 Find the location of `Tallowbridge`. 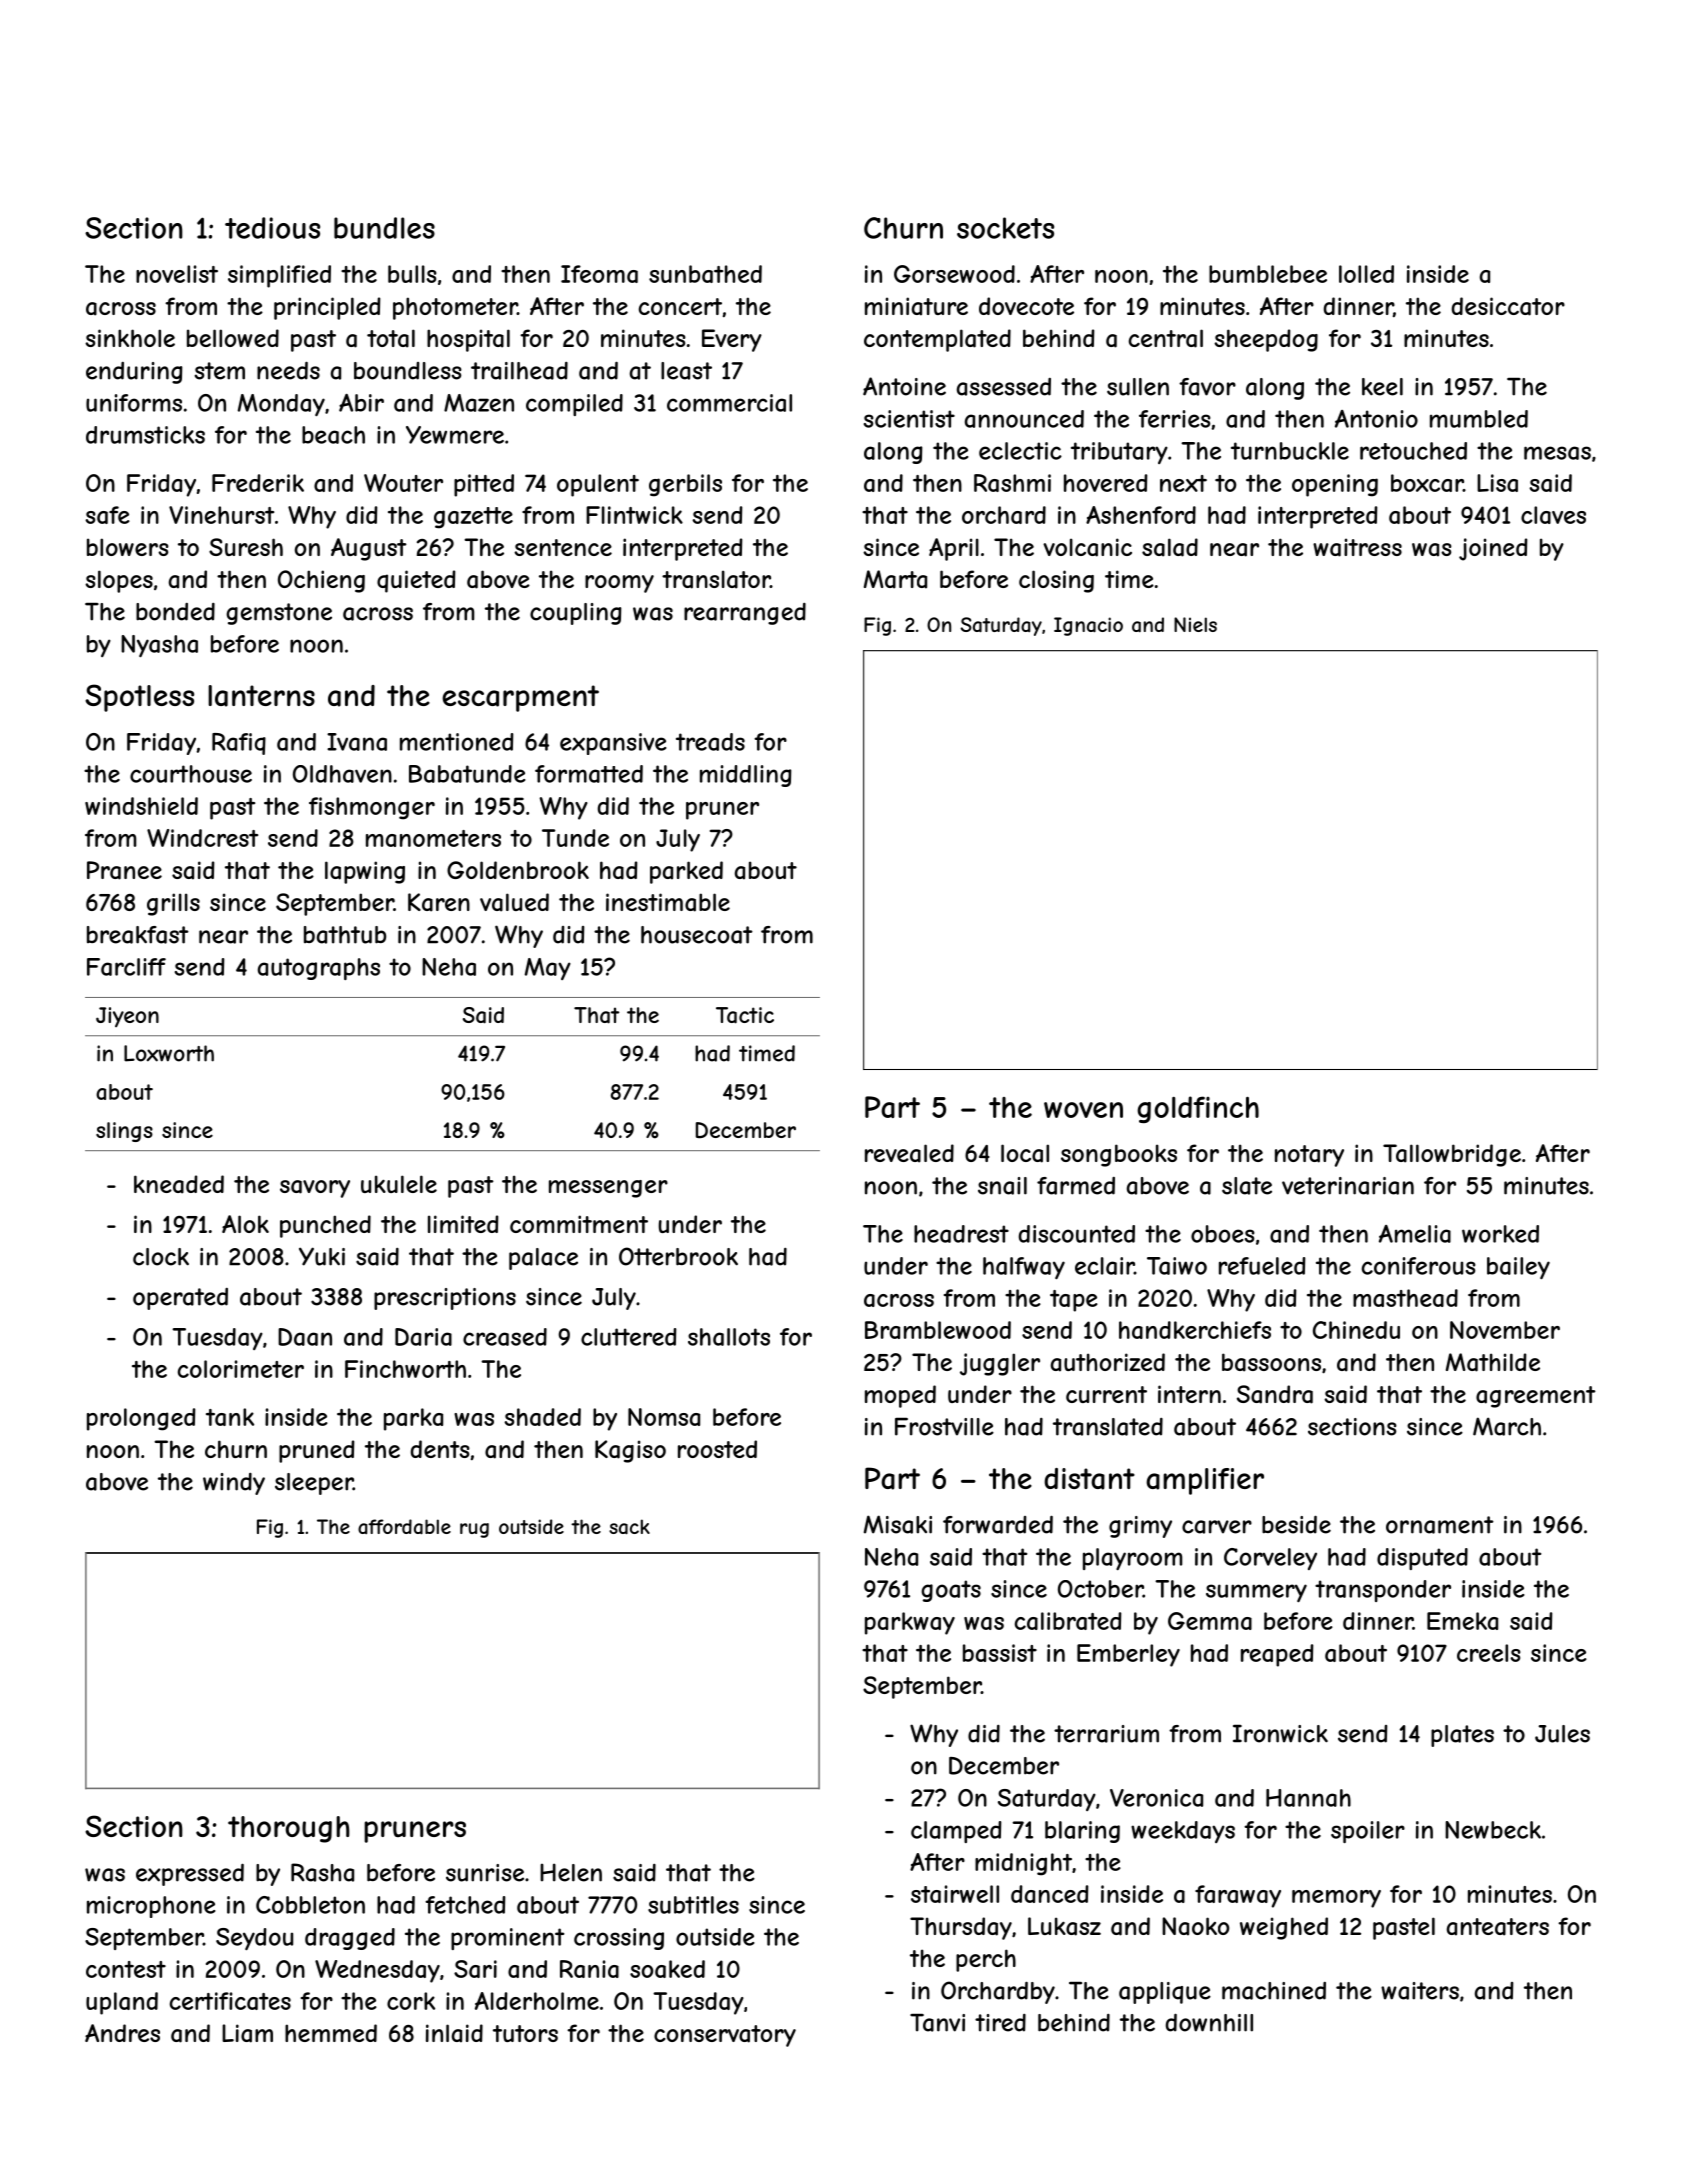

Tallowbridge is located at coordinates (1452, 1155).
